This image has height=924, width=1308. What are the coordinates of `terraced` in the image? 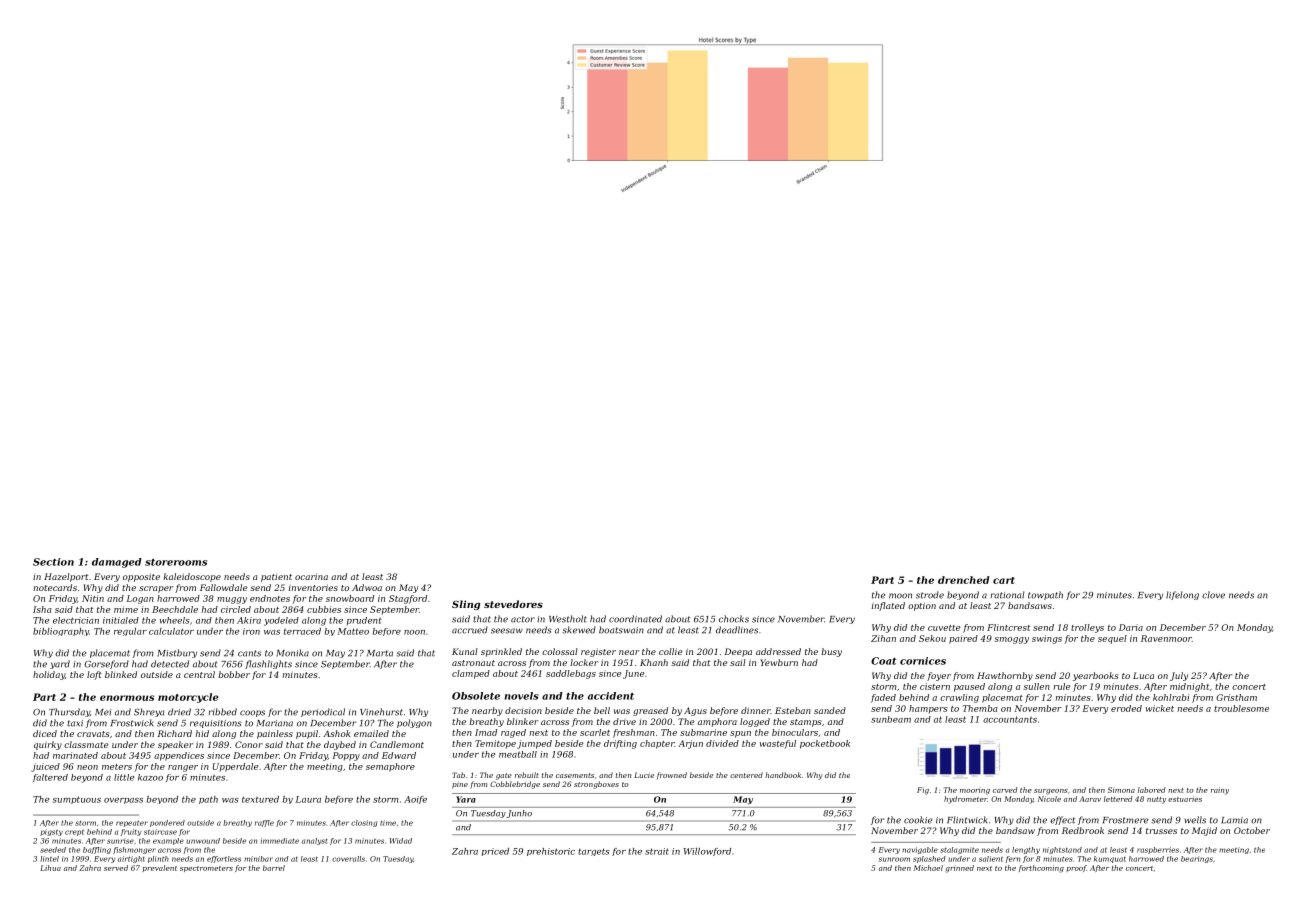 It's located at (302, 631).
